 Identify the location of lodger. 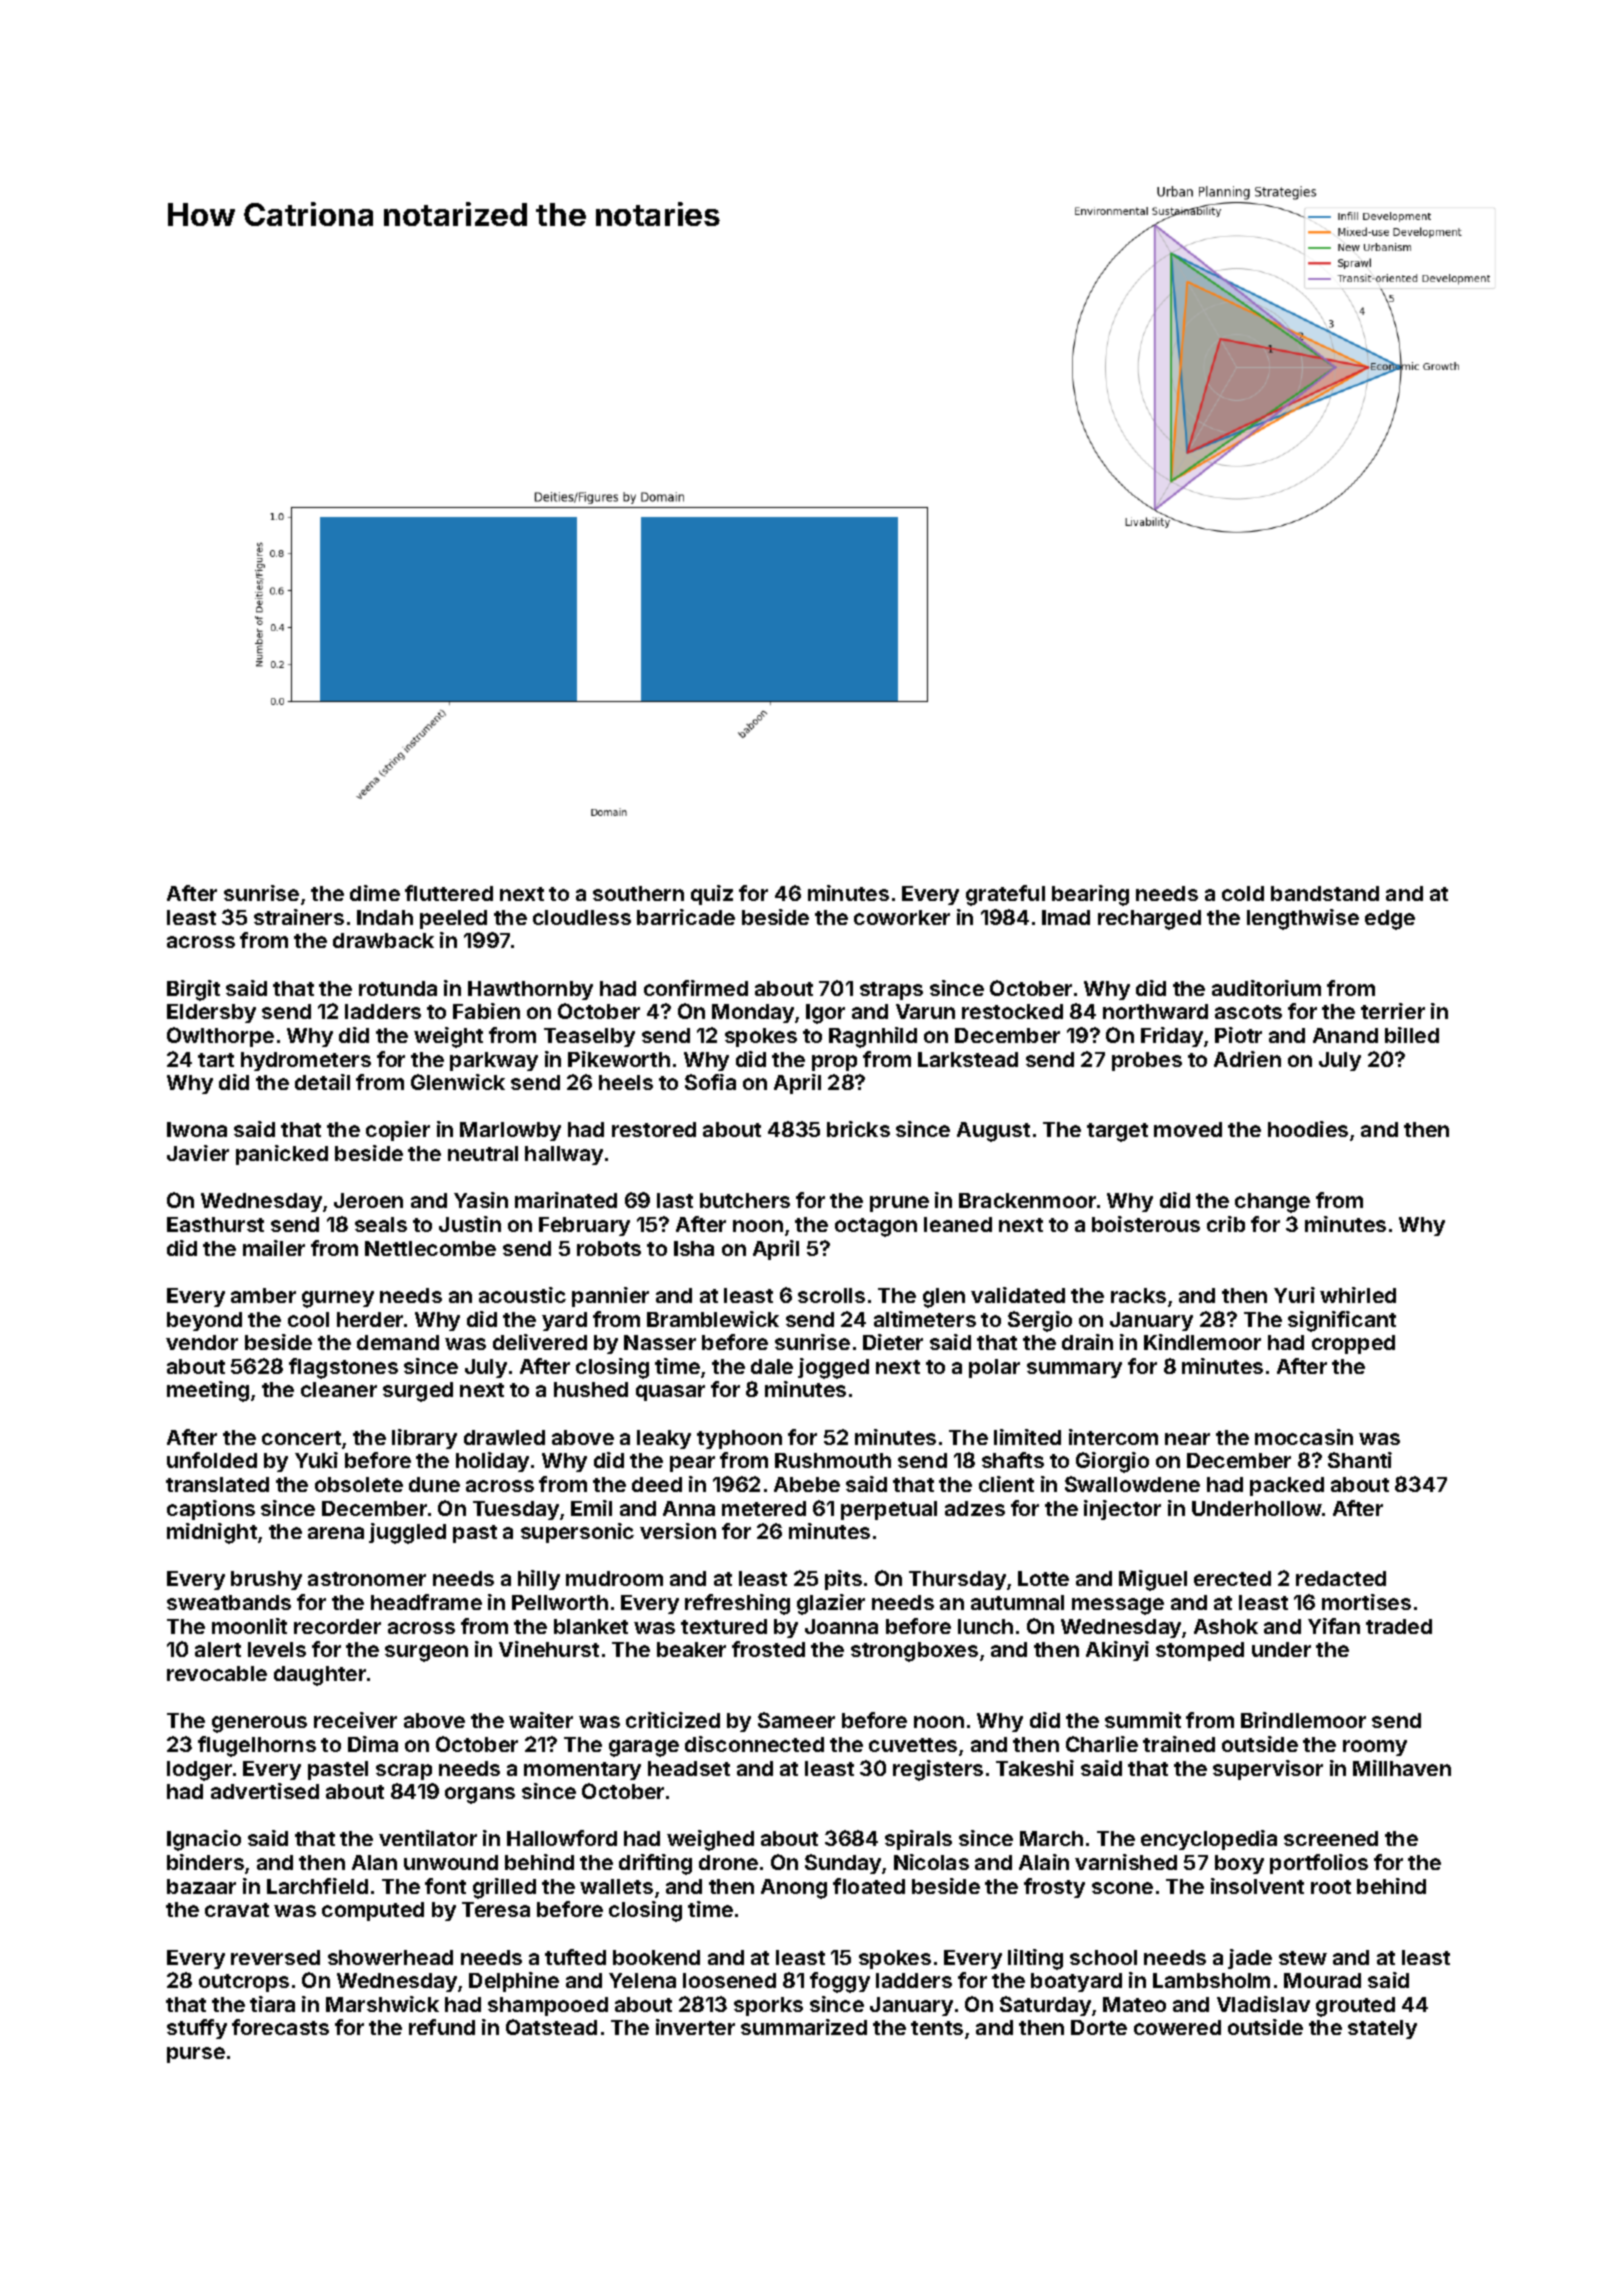
(199, 1771).
